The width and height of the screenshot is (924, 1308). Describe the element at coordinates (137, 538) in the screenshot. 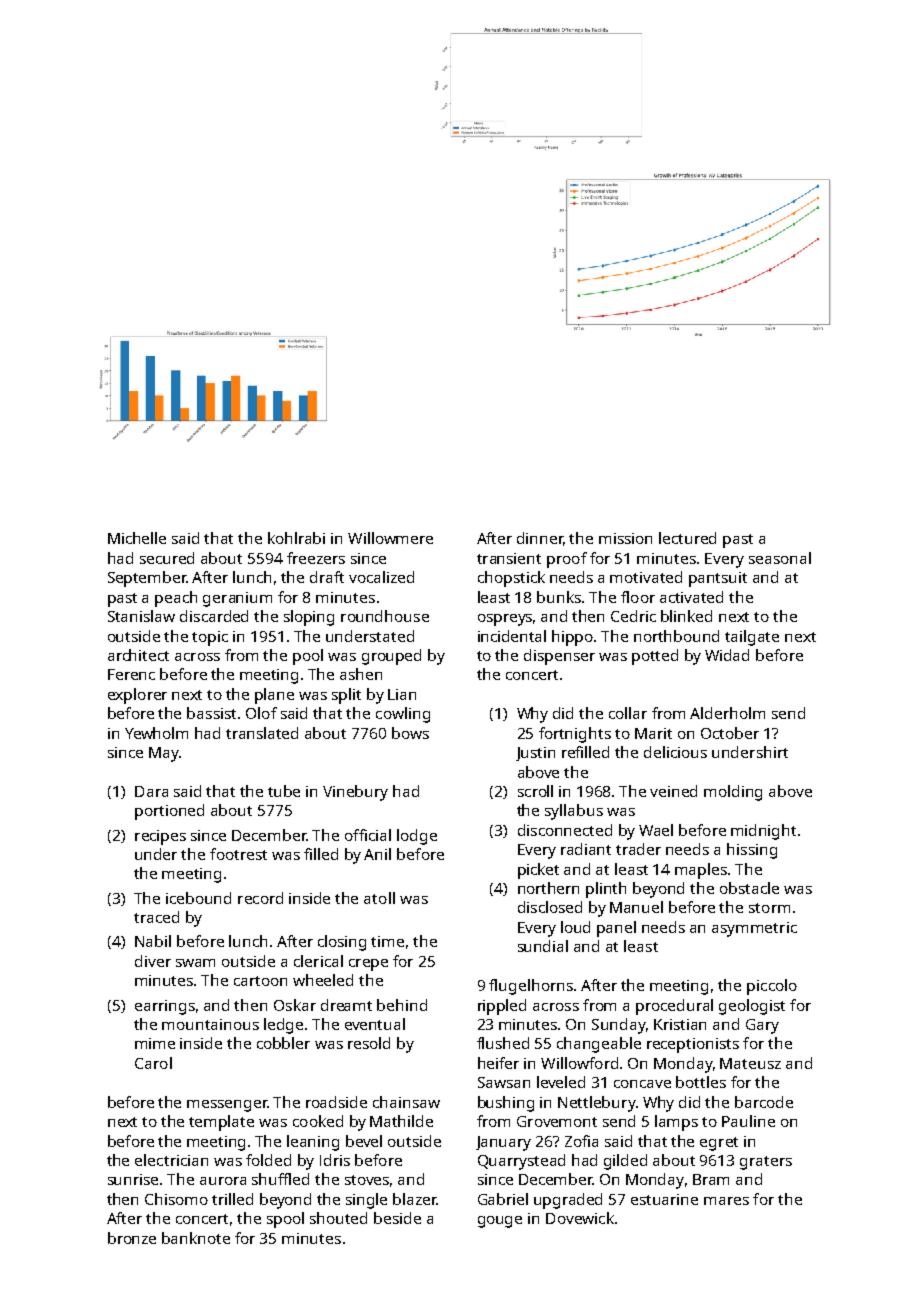

I see `Michelle` at that location.
